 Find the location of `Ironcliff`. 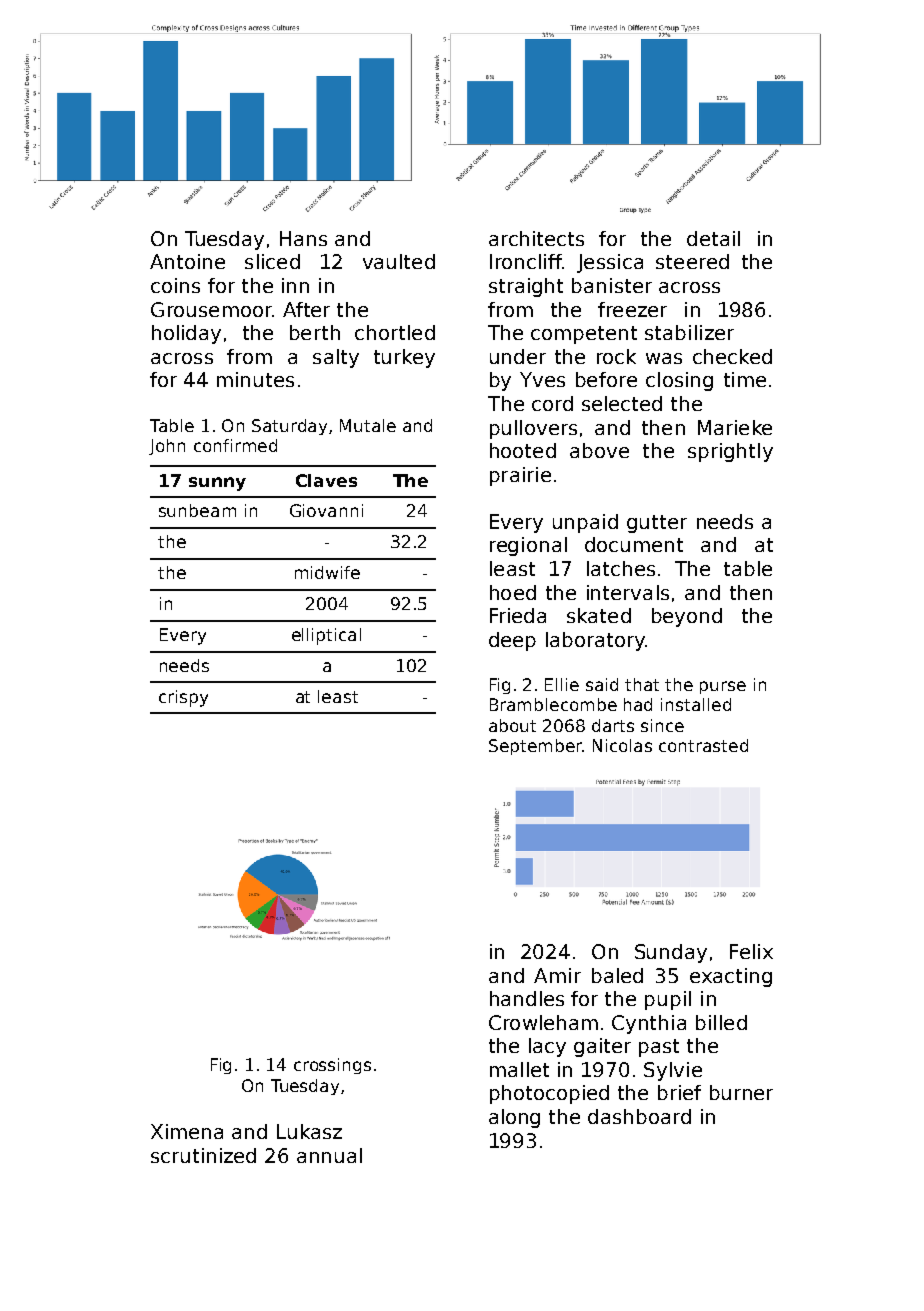

Ironcliff is located at coordinates (526, 261).
